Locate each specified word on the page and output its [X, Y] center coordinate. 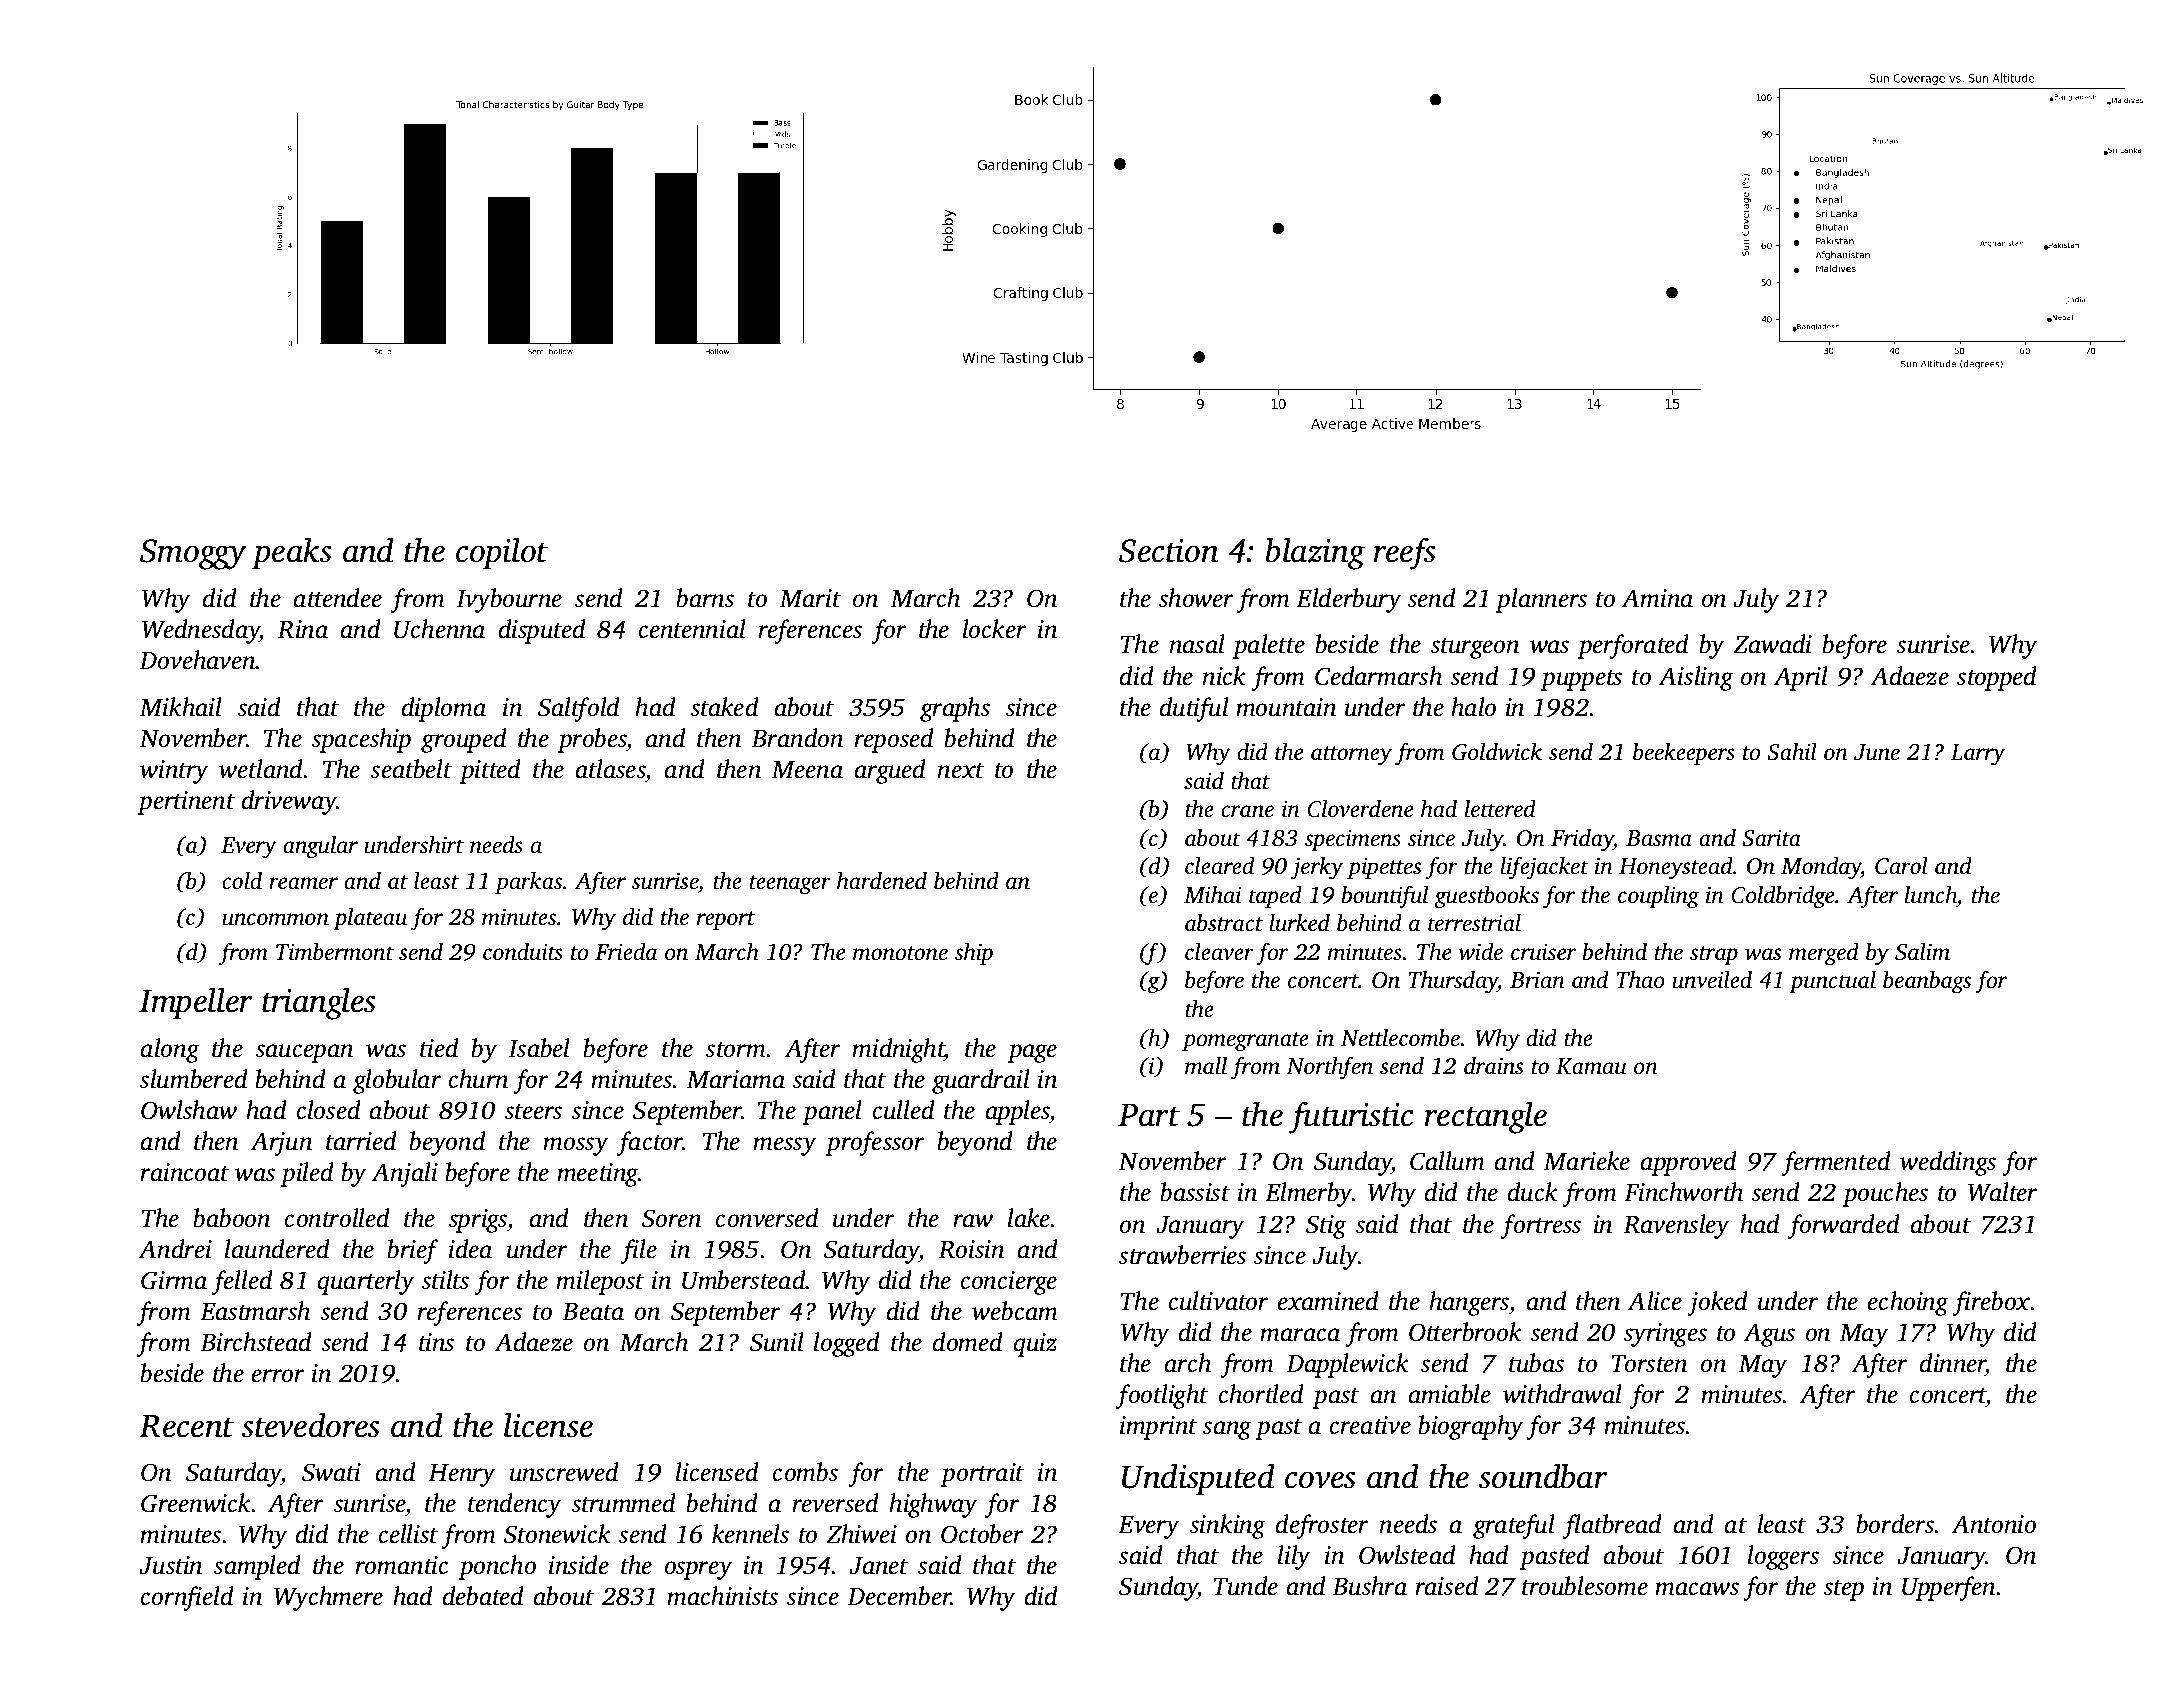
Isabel [539, 1048]
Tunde [1246, 1586]
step [1844, 1590]
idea [470, 1249]
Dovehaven [197, 660]
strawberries [1182, 1255]
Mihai [1212, 894]
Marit [810, 598]
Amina [1657, 598]
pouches [1885, 1194]
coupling [1659, 897]
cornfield [187, 1598]
